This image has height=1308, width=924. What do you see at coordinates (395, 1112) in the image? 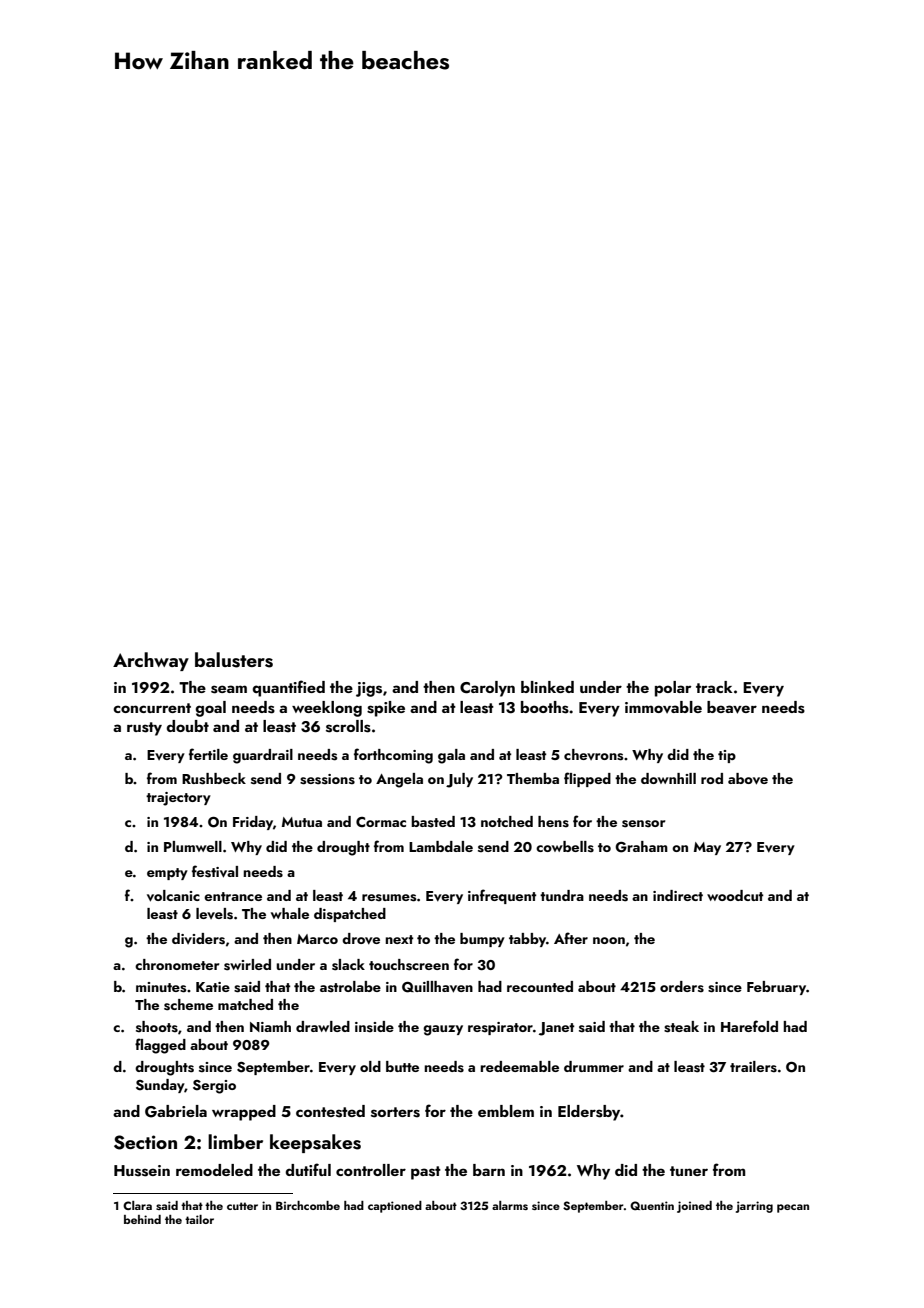
I see `sorters` at bounding box center [395, 1112].
